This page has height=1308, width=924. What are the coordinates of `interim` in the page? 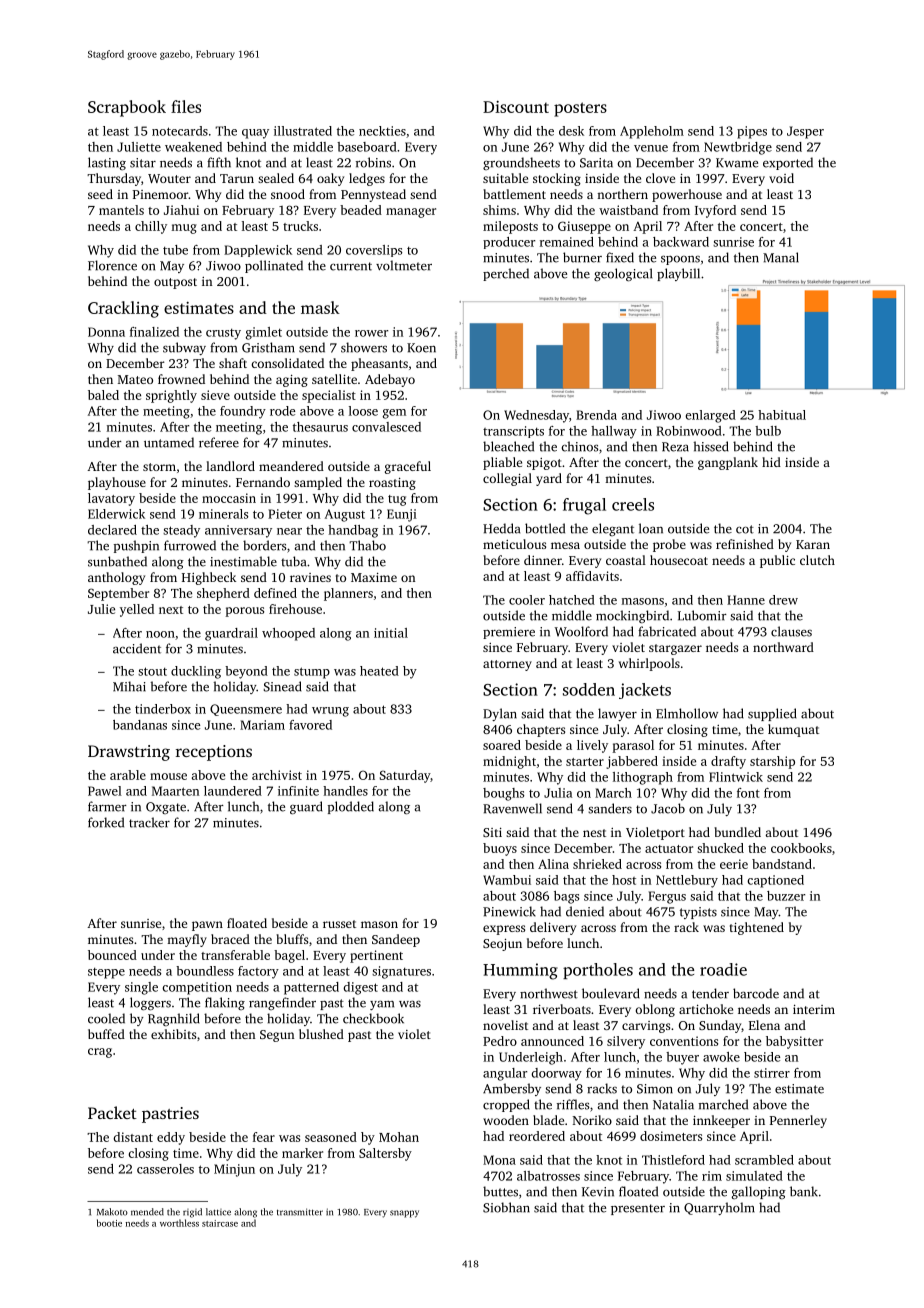 It's located at (814, 1009).
